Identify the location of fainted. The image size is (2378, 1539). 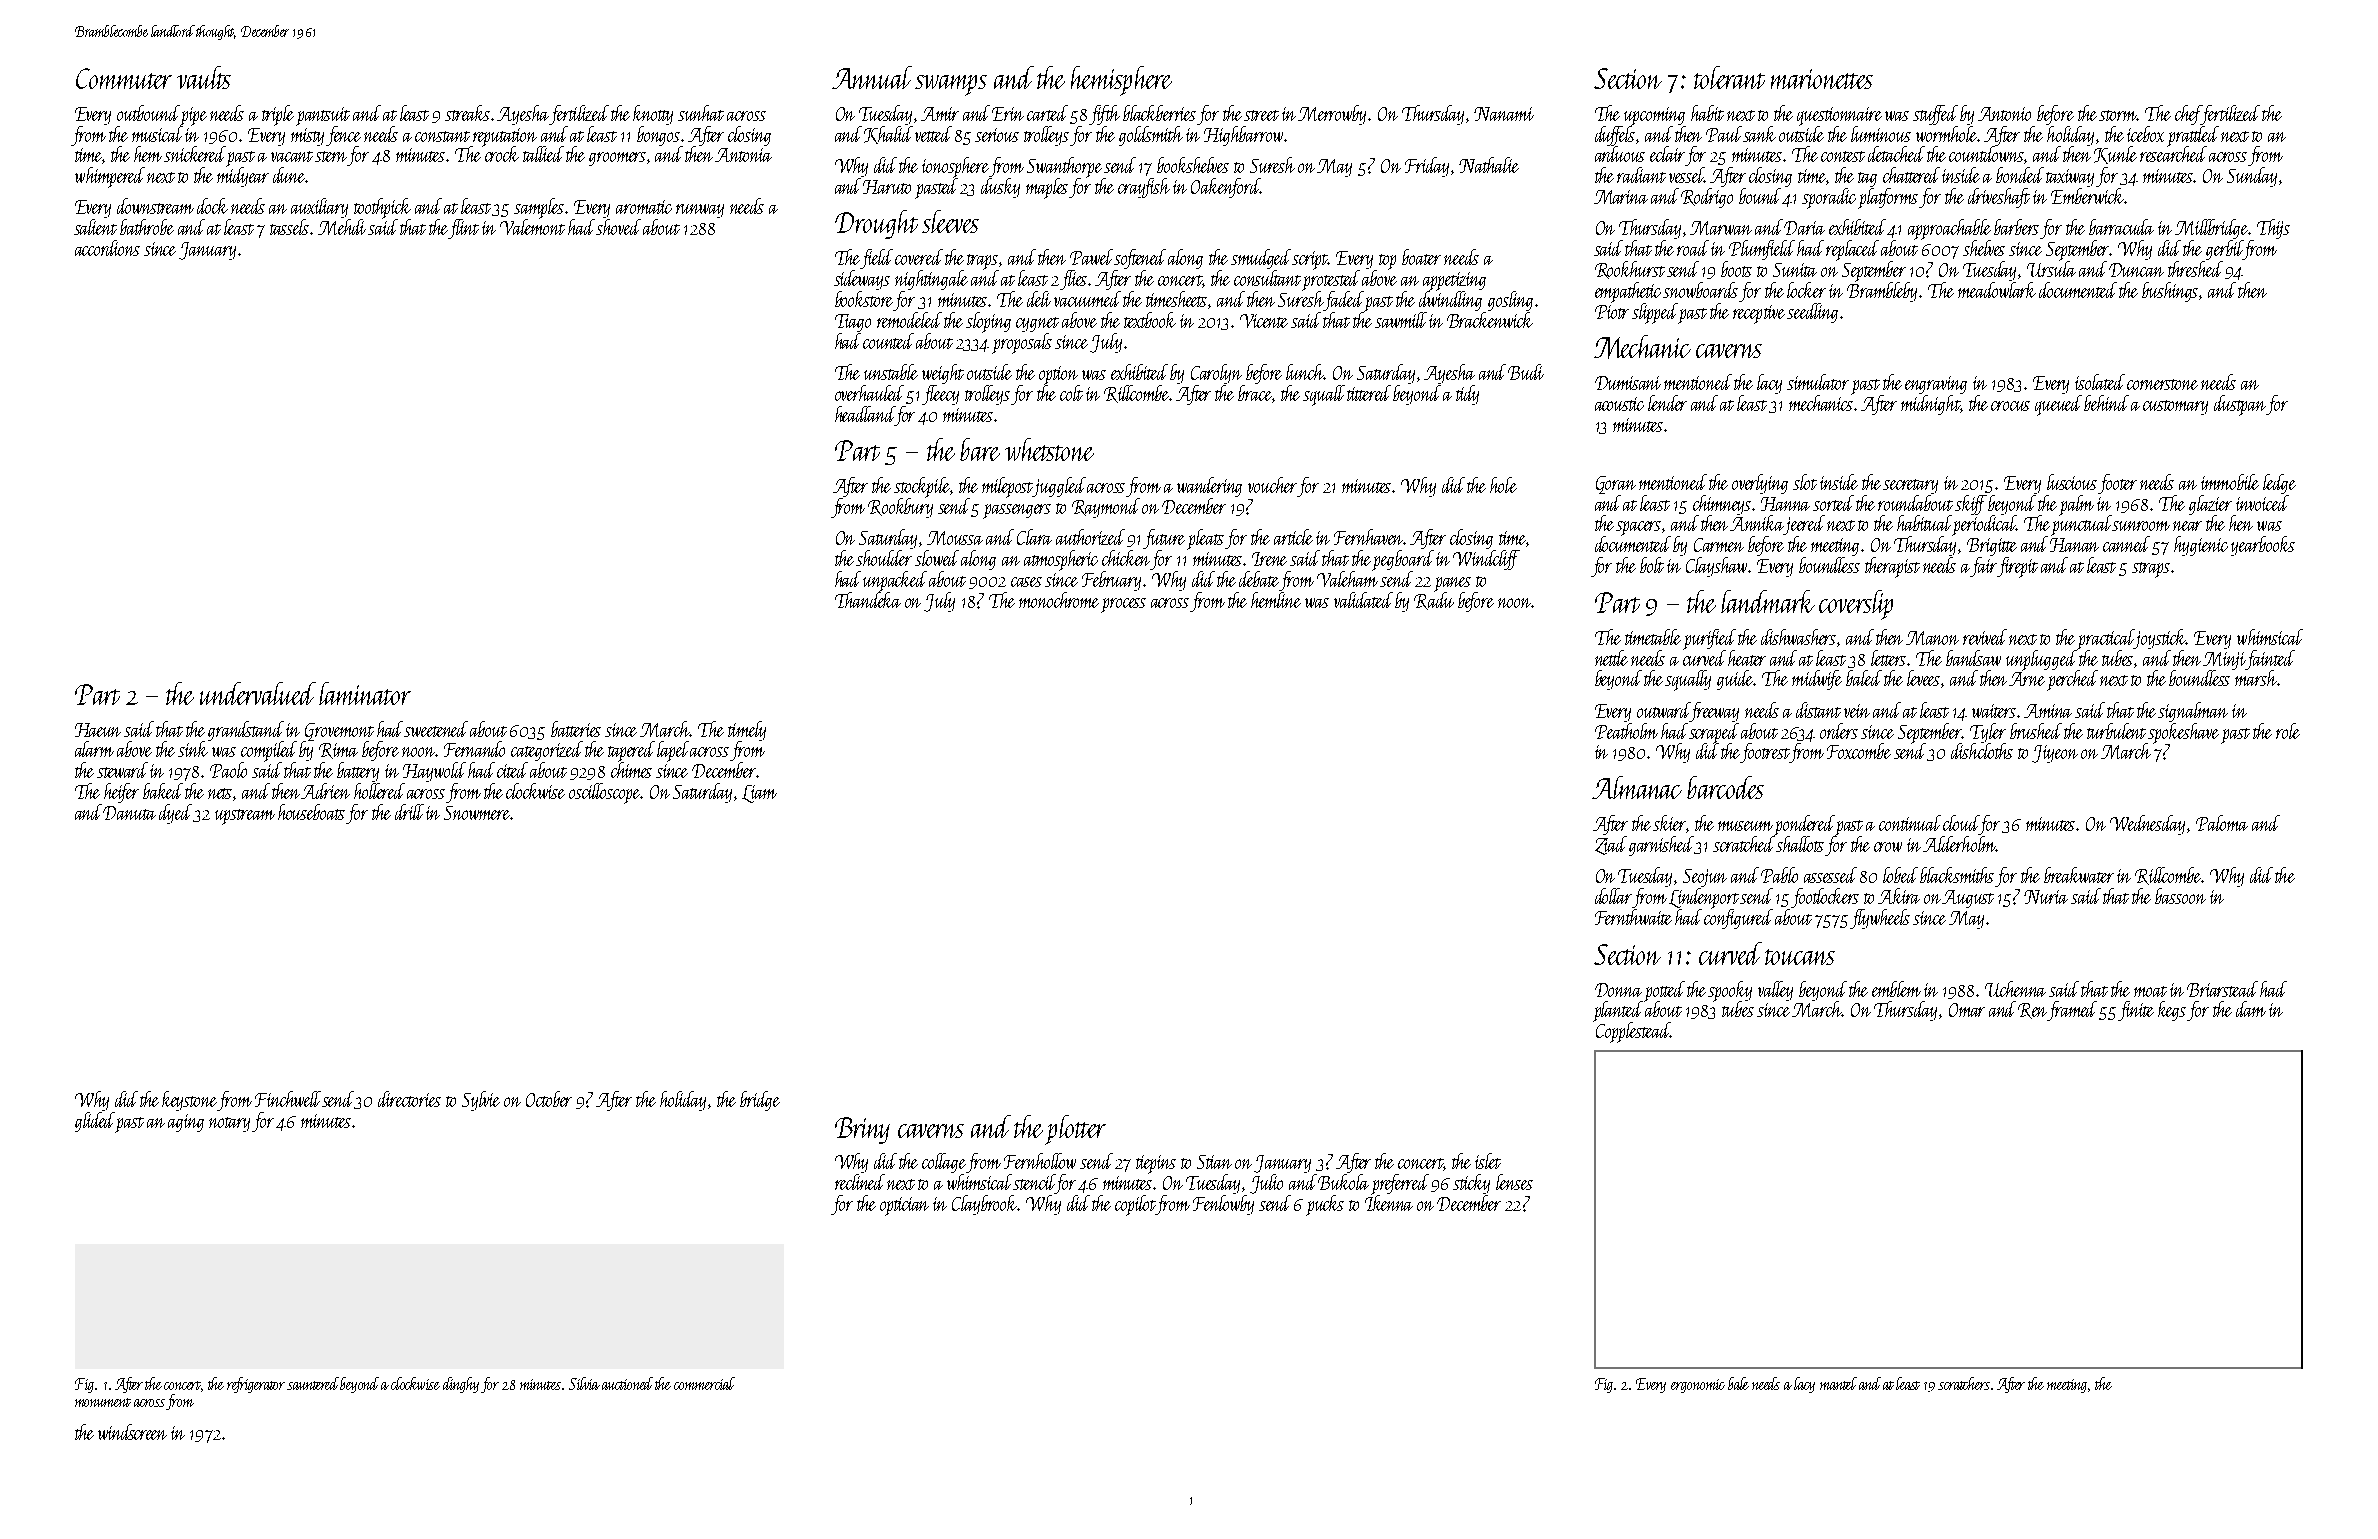
(2270, 660).
